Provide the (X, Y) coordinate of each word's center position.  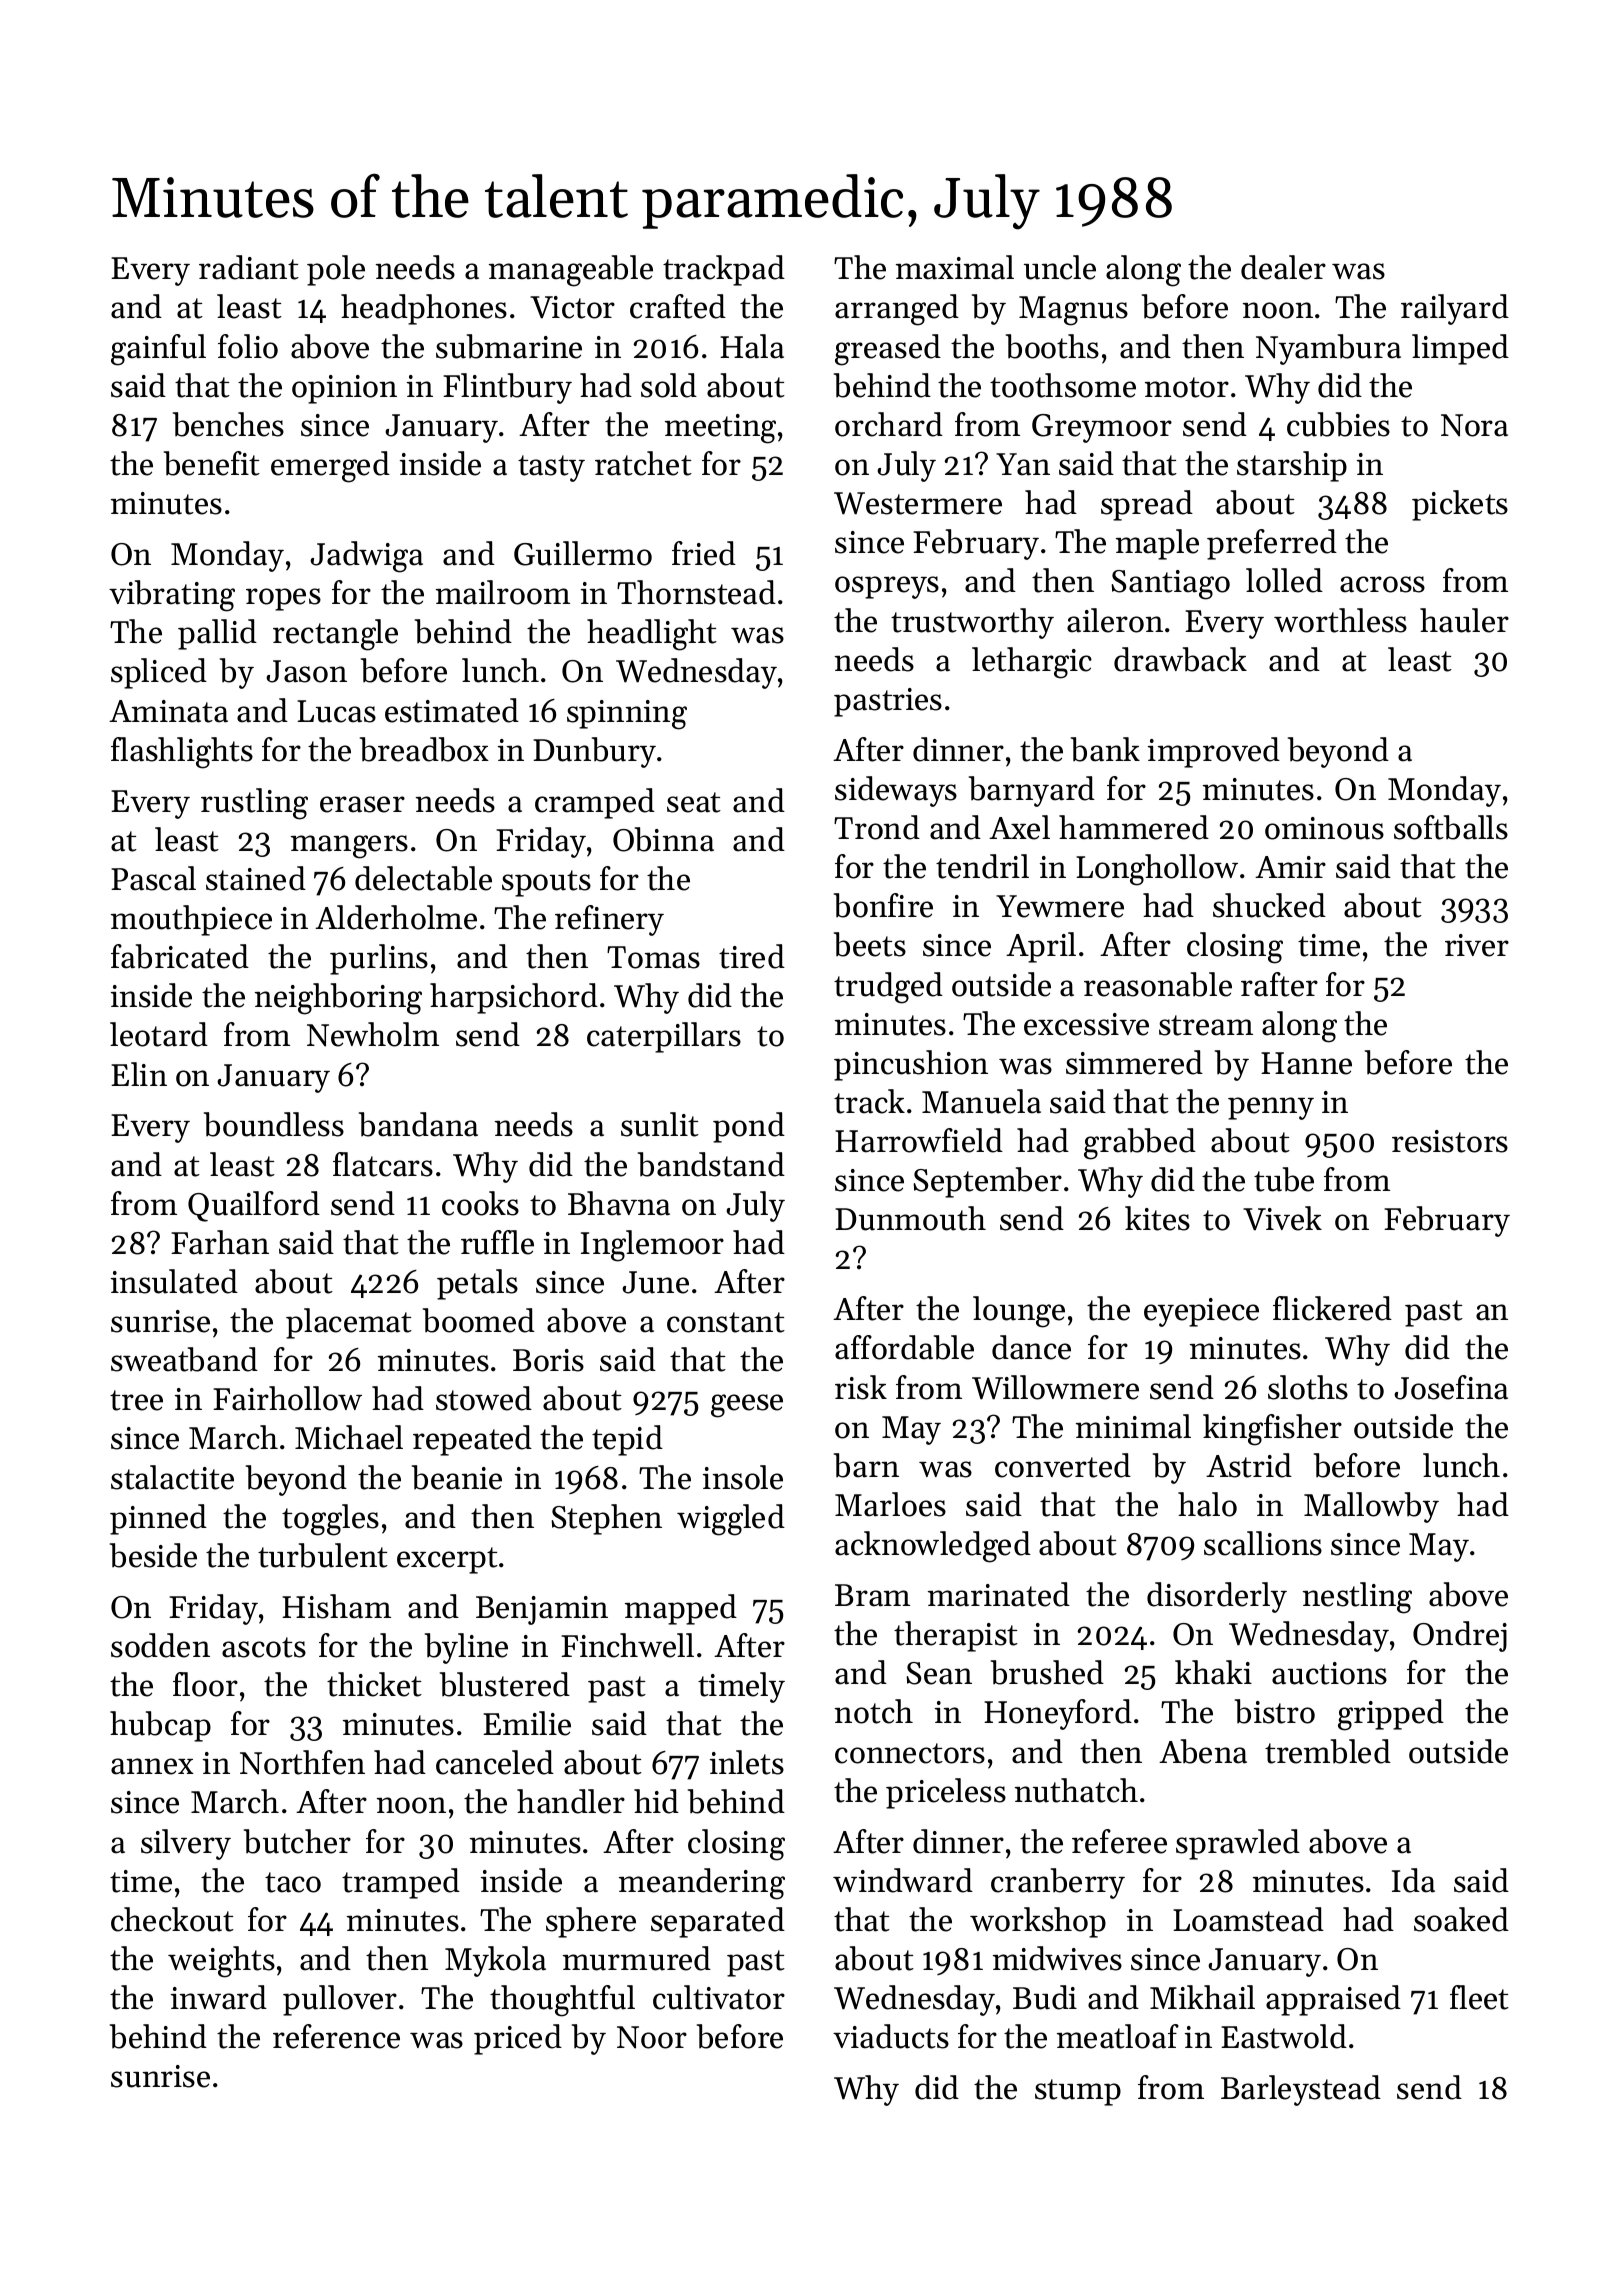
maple (1157, 544)
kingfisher (1272, 1430)
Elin (139, 1074)
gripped (1391, 1715)
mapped (681, 1609)
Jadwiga (366, 557)
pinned (158, 1519)
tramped (401, 1883)
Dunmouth (910, 1218)
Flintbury (507, 388)
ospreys (887, 587)
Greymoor (1102, 428)
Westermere (918, 503)
